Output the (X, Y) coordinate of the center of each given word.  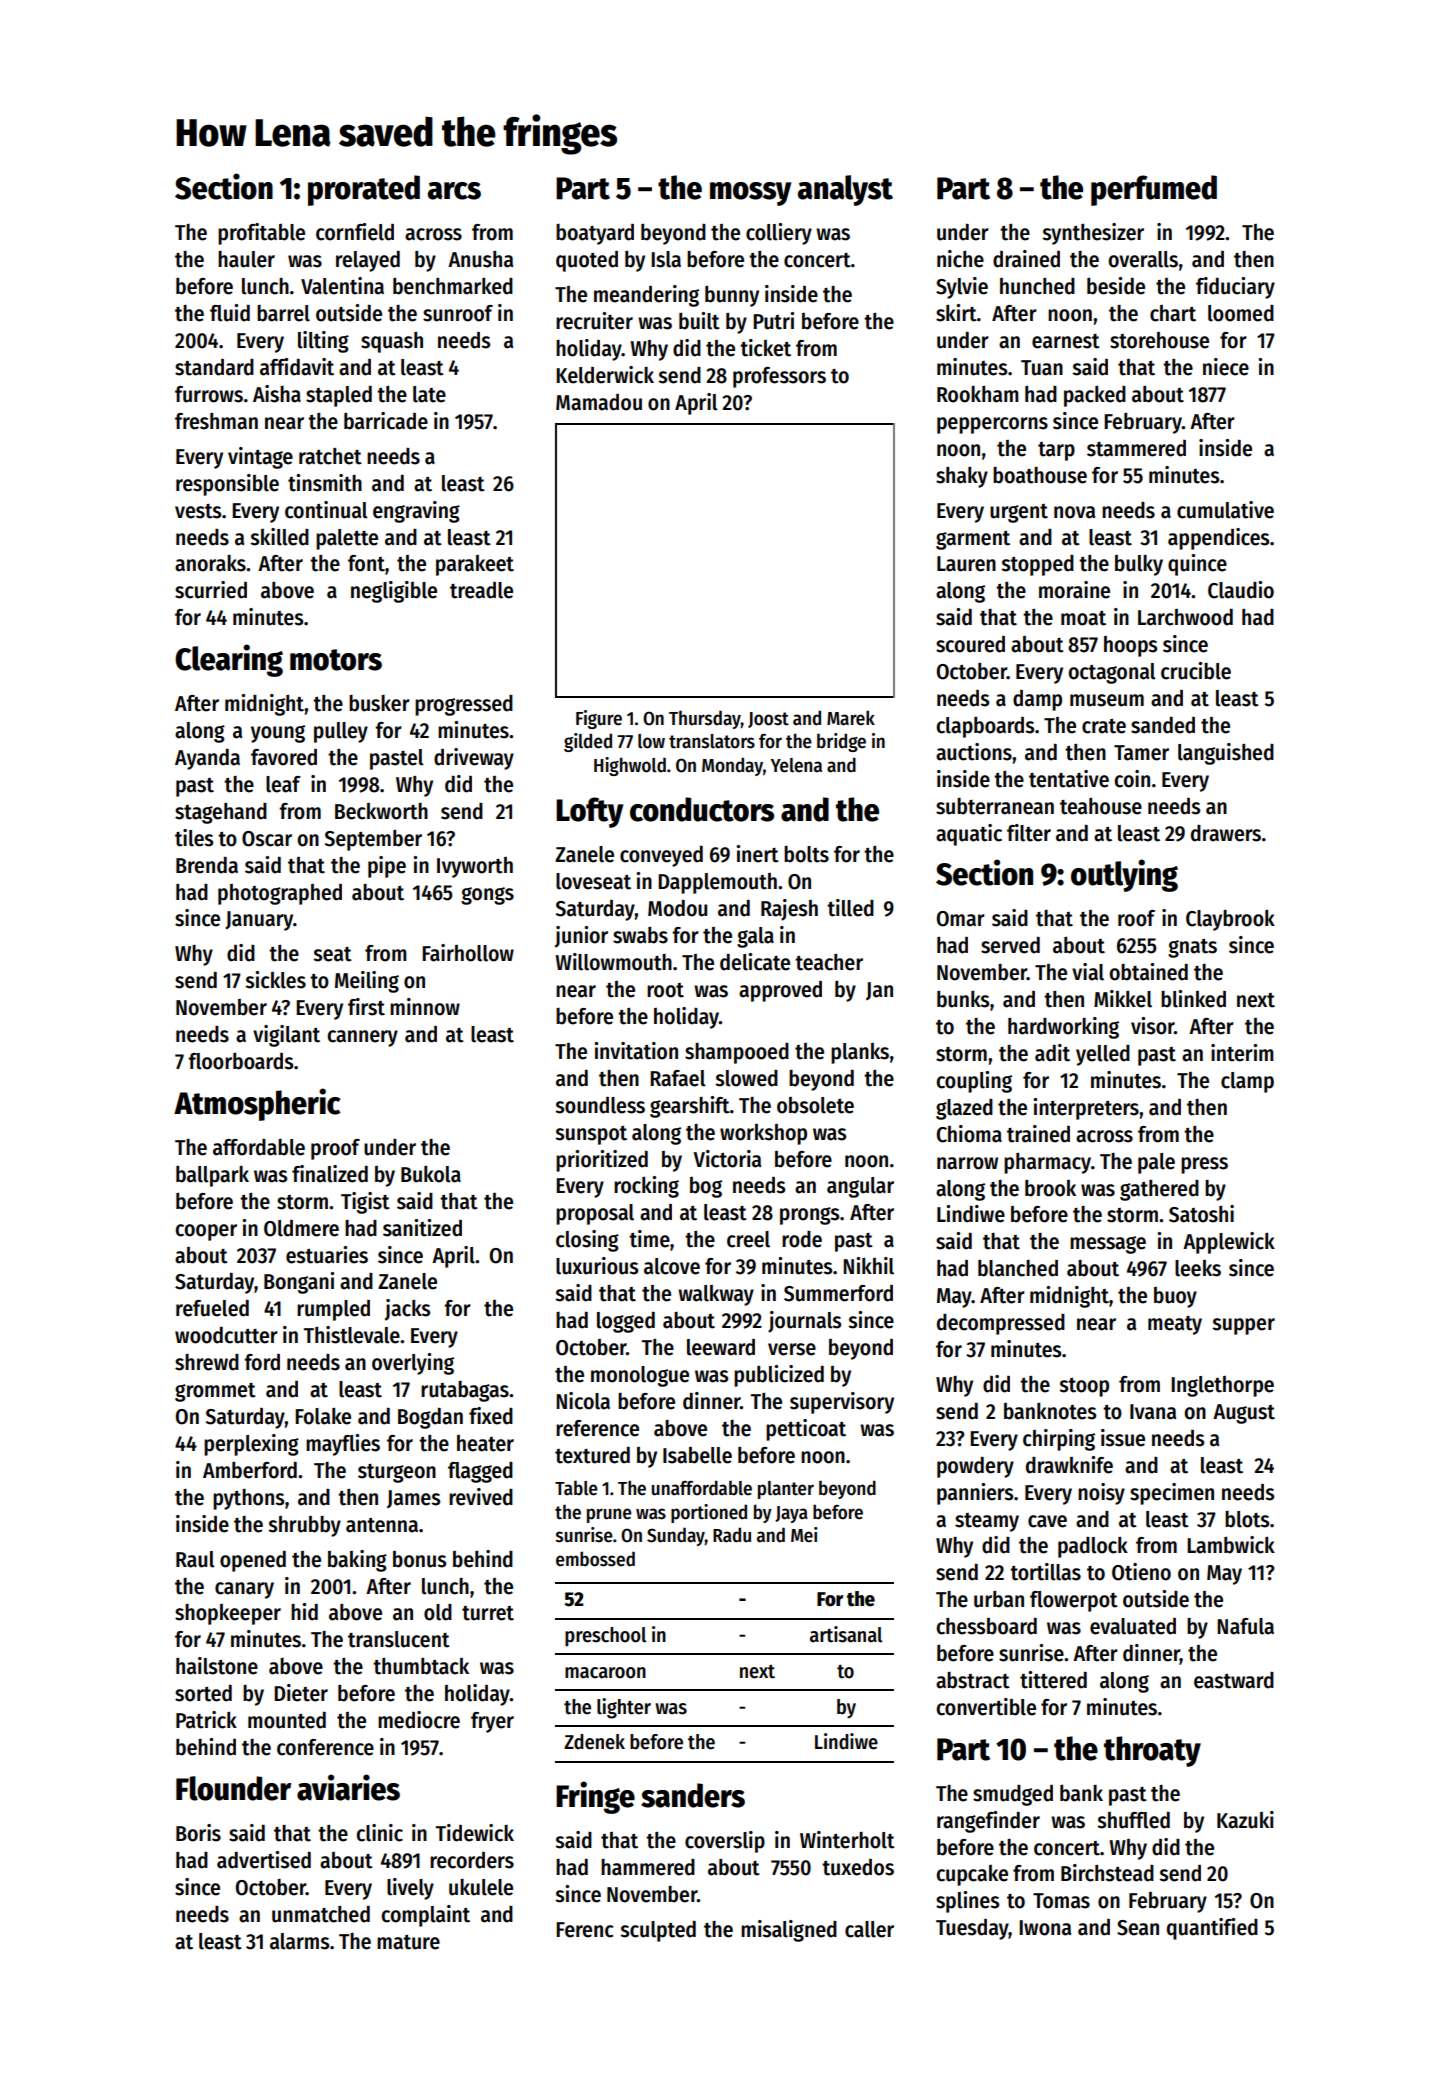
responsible (227, 485)
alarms (299, 1941)
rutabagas (465, 1391)
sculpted (658, 1931)
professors (779, 377)
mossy (750, 194)
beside (1116, 286)
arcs (454, 191)
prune (609, 1515)
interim (1242, 1053)
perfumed (1154, 190)
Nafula (1245, 1626)
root (665, 990)
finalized (330, 1174)
